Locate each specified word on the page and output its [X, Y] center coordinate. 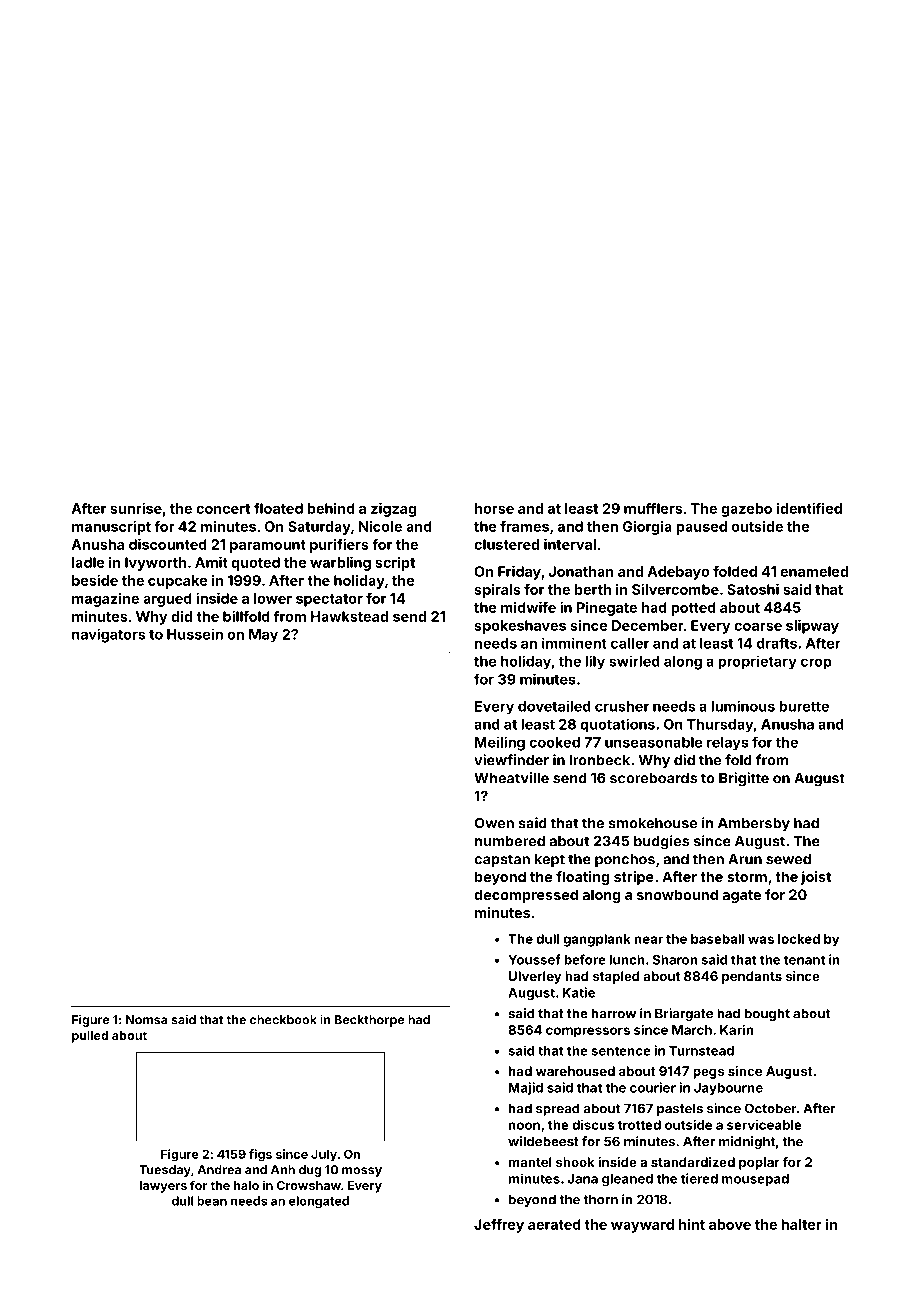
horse [494, 508]
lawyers [163, 1187]
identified [809, 508]
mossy [362, 1172]
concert [223, 509]
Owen [494, 823]
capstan [502, 860]
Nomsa [146, 1020]
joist [816, 878]
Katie [579, 992]
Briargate [684, 1014]
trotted [639, 1125]
